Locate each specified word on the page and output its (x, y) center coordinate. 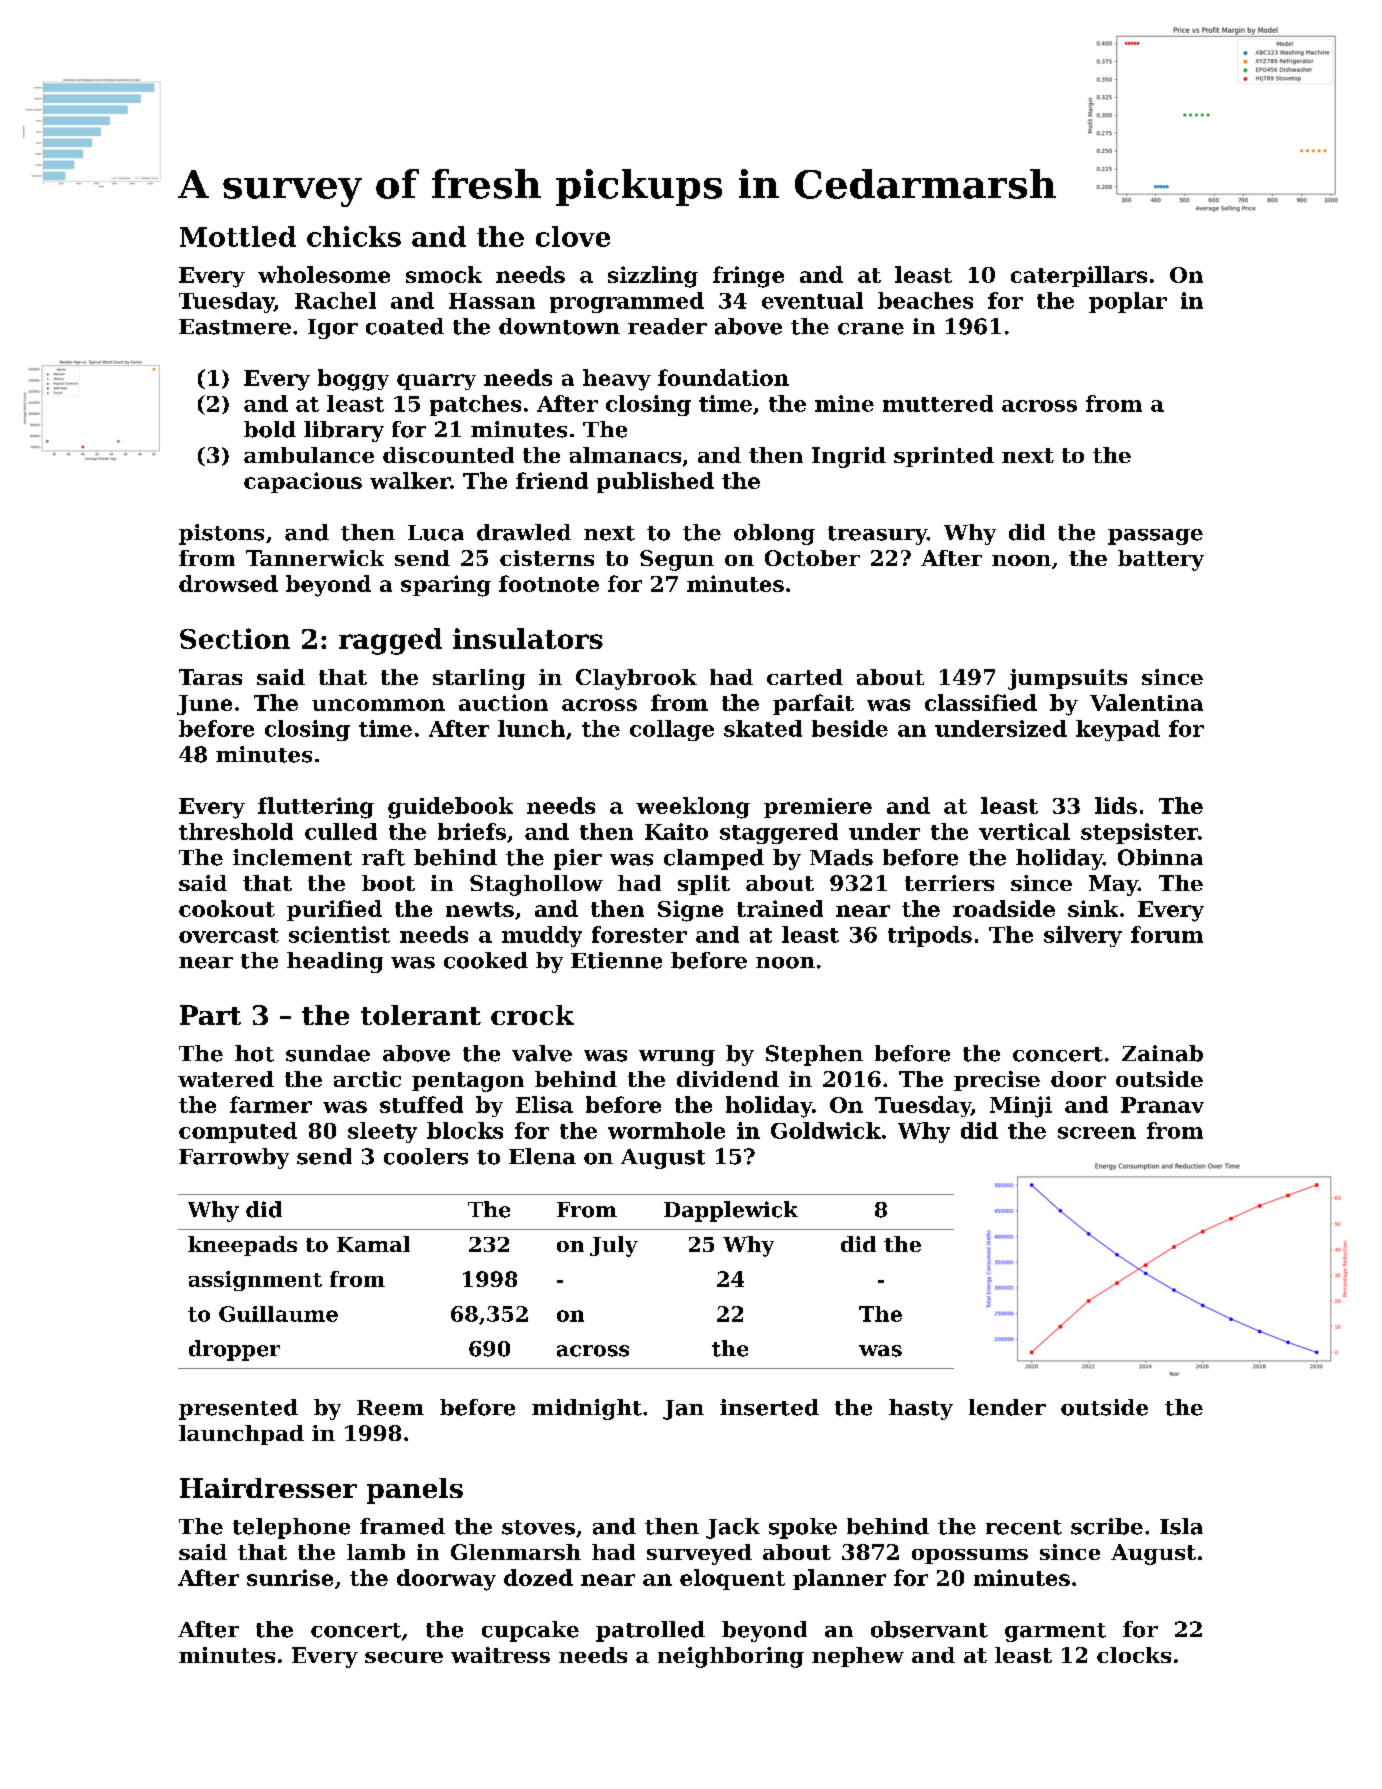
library (344, 431)
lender (1007, 1407)
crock (532, 1015)
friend (552, 480)
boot (388, 883)
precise (997, 1081)
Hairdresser (268, 1488)
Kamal (373, 1244)
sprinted (944, 457)
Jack (733, 1528)
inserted (769, 1407)
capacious (303, 482)
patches (475, 405)
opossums (970, 1556)
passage (1155, 537)
